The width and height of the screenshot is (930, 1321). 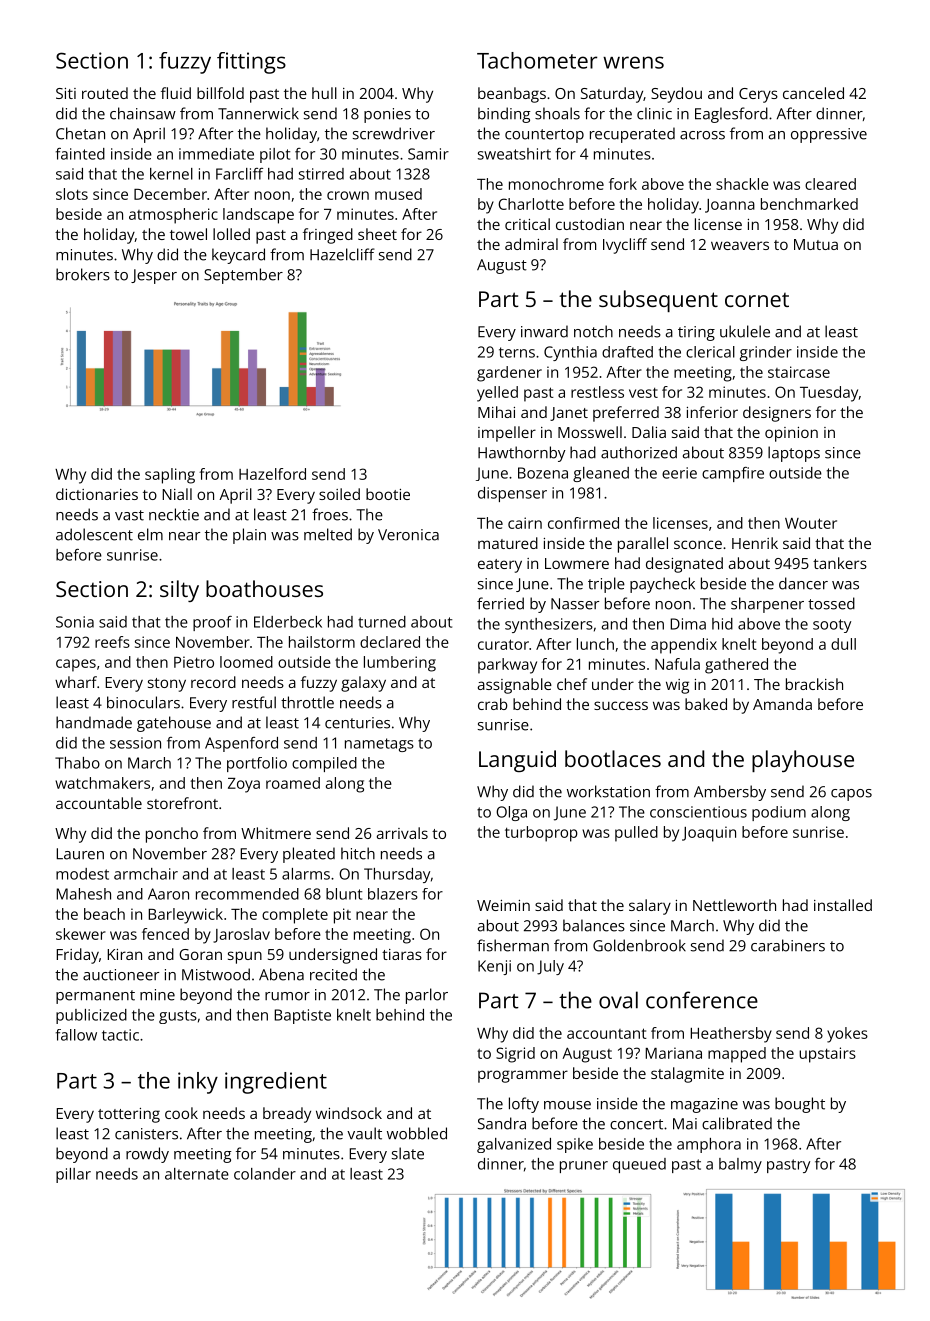 What do you see at coordinates (633, 62) in the screenshot?
I see `wrens` at bounding box center [633, 62].
